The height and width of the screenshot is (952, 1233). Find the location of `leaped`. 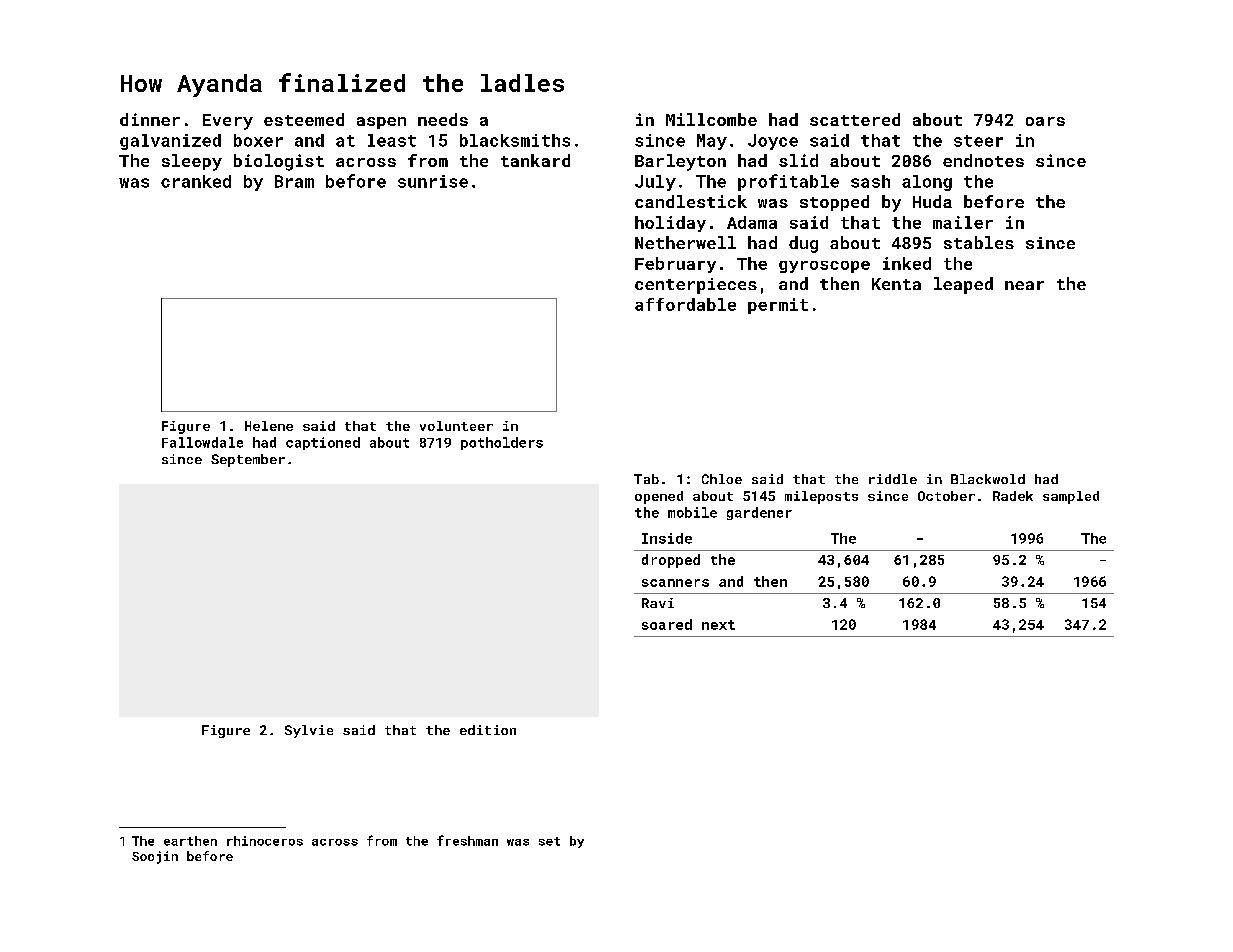

leaped is located at coordinates (963, 285).
